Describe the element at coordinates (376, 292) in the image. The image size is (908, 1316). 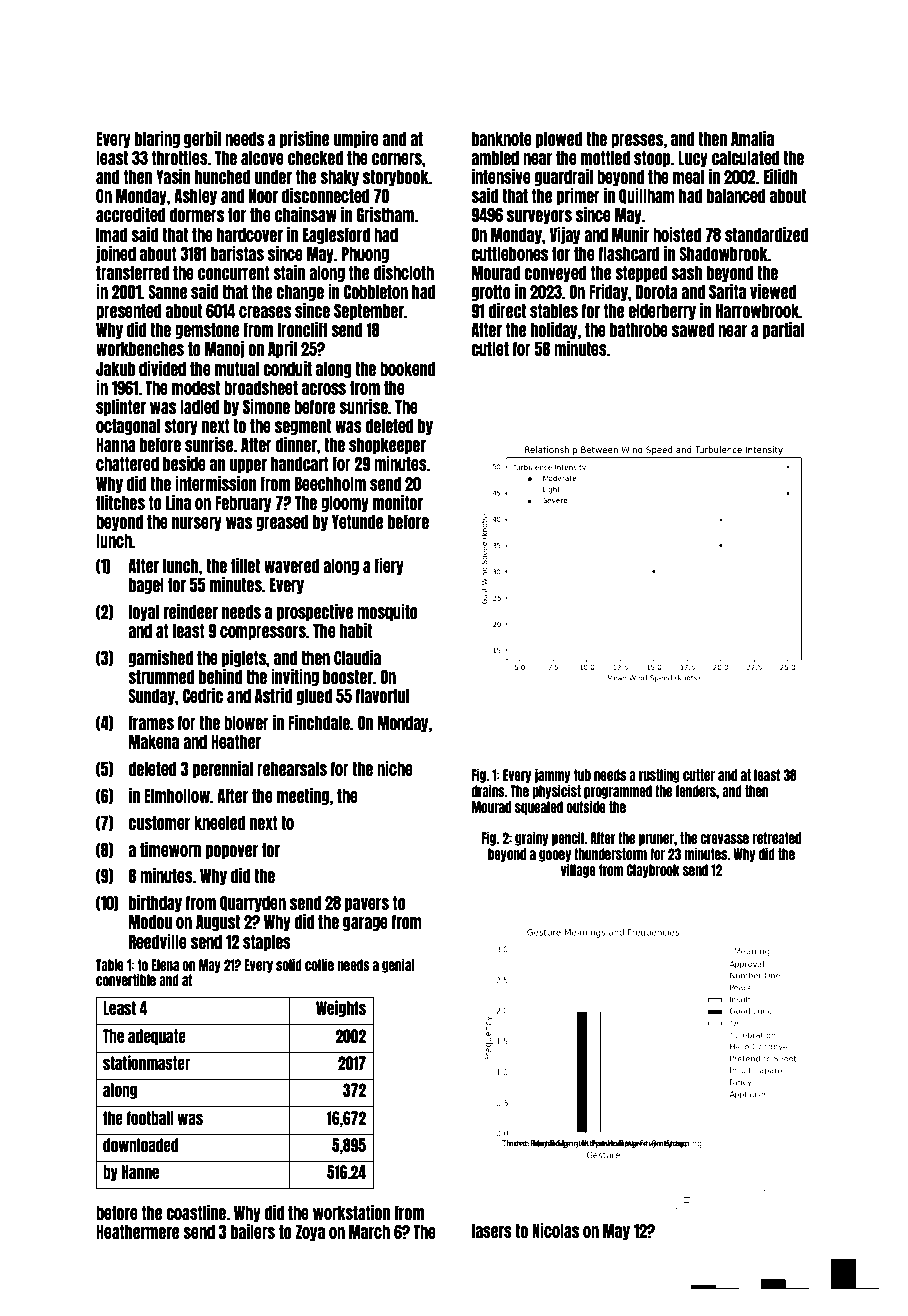
I see `Cobbleton` at that location.
